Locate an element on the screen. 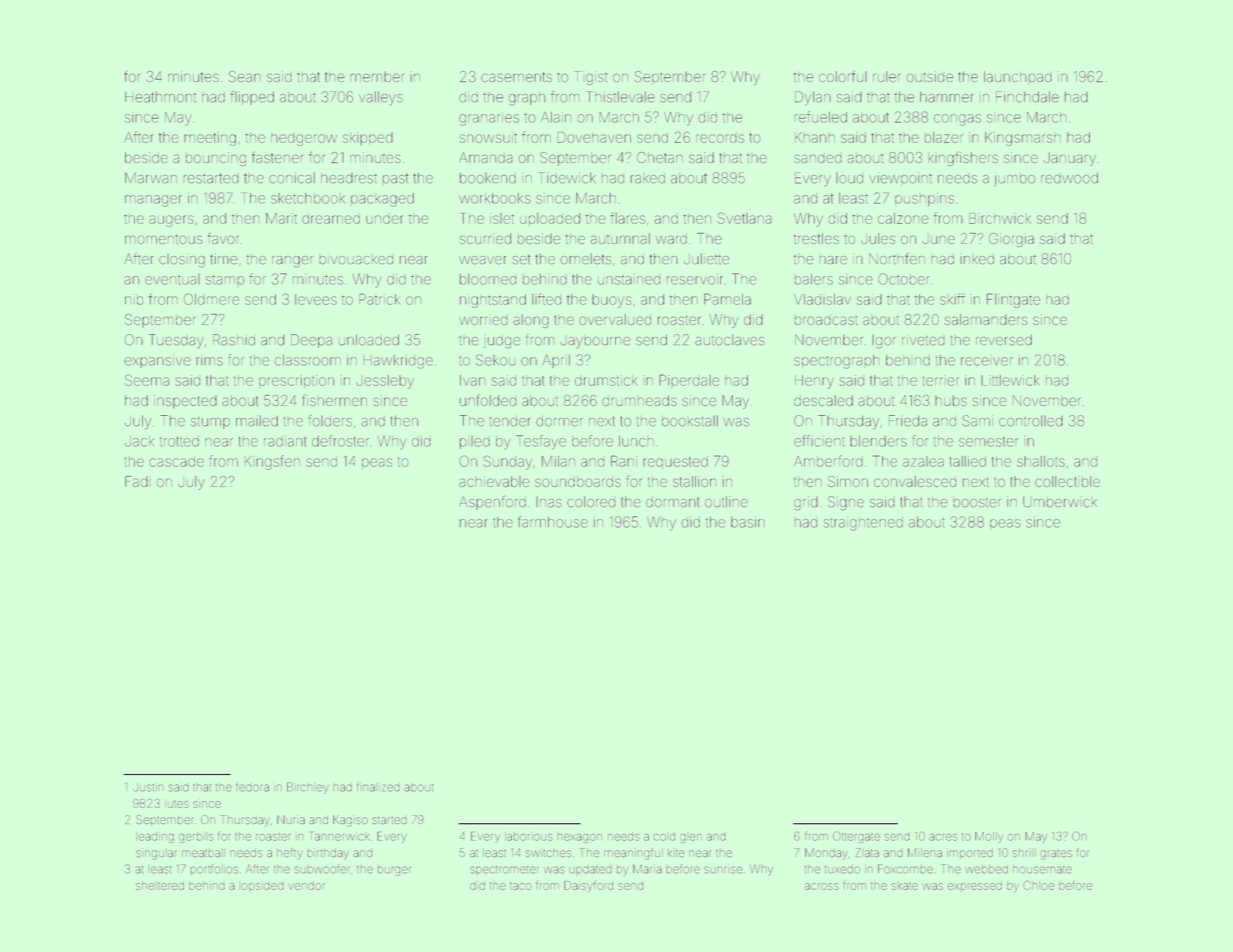 The width and height of the screenshot is (1233, 952). Sean is located at coordinates (244, 76).
